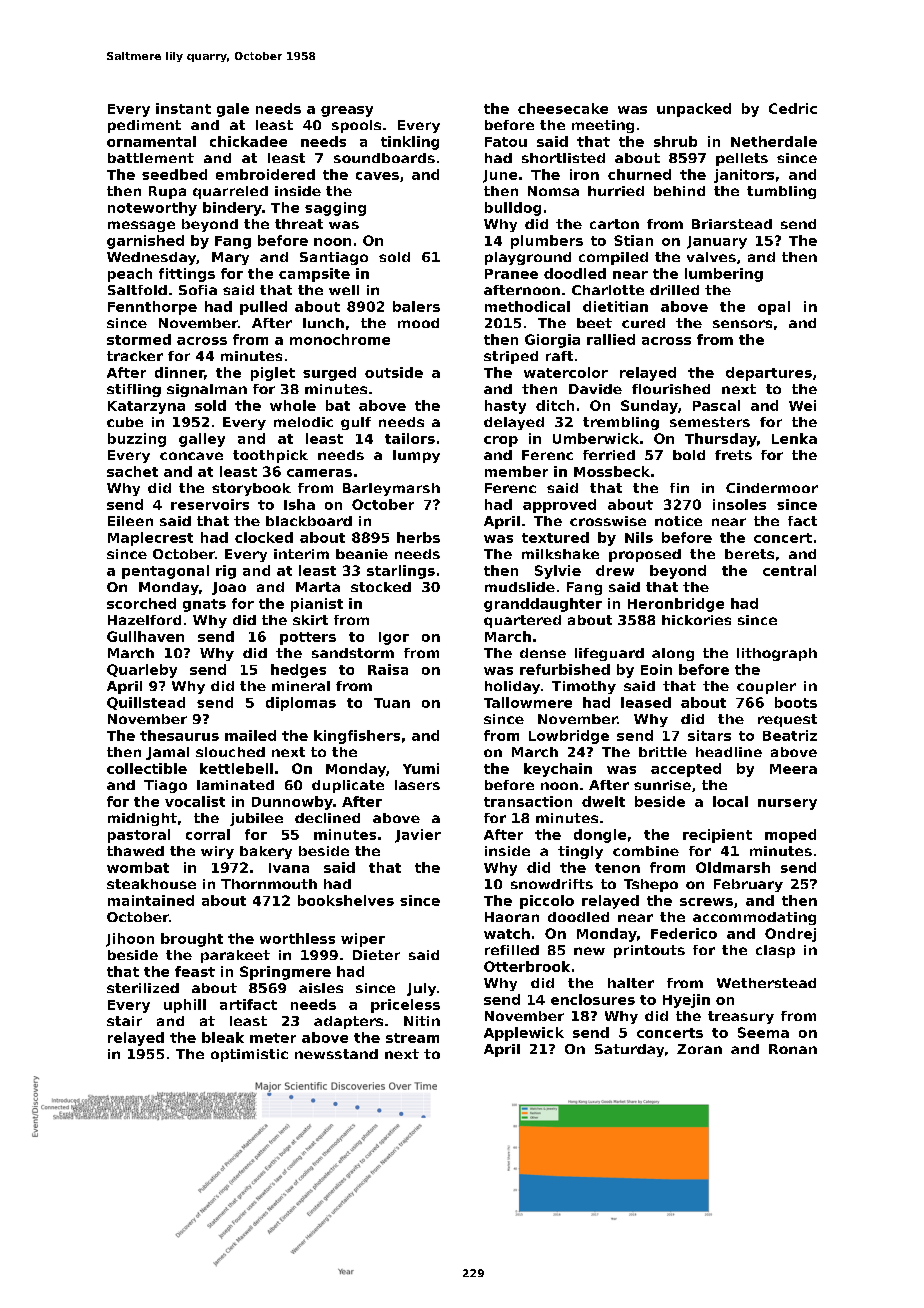 This image has width=924, height=1308. Describe the element at coordinates (716, 405) in the image. I see `Pascal` at that location.
